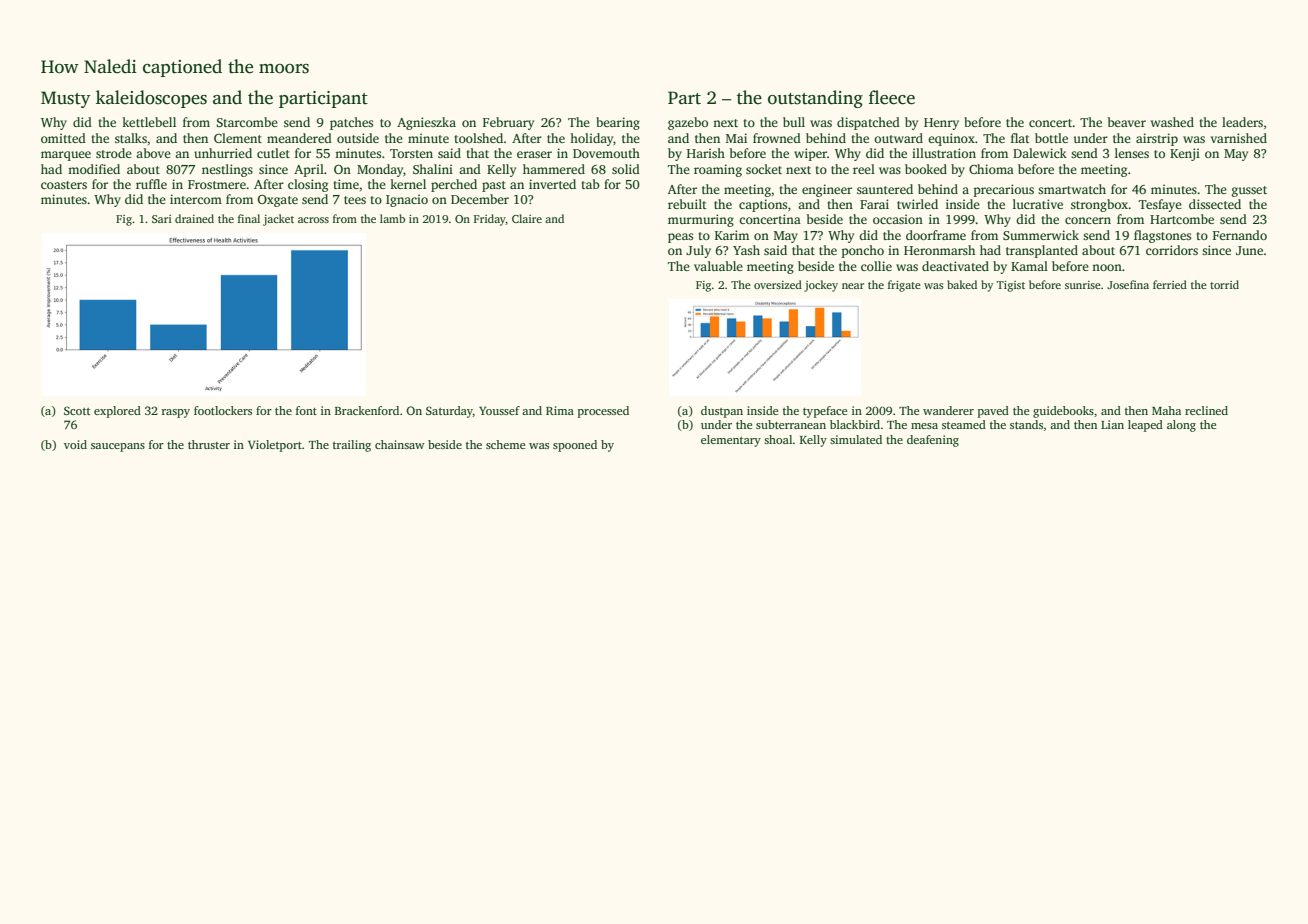 The image size is (1308, 924). Describe the element at coordinates (227, 170) in the page. I see `nestlings` at that location.
